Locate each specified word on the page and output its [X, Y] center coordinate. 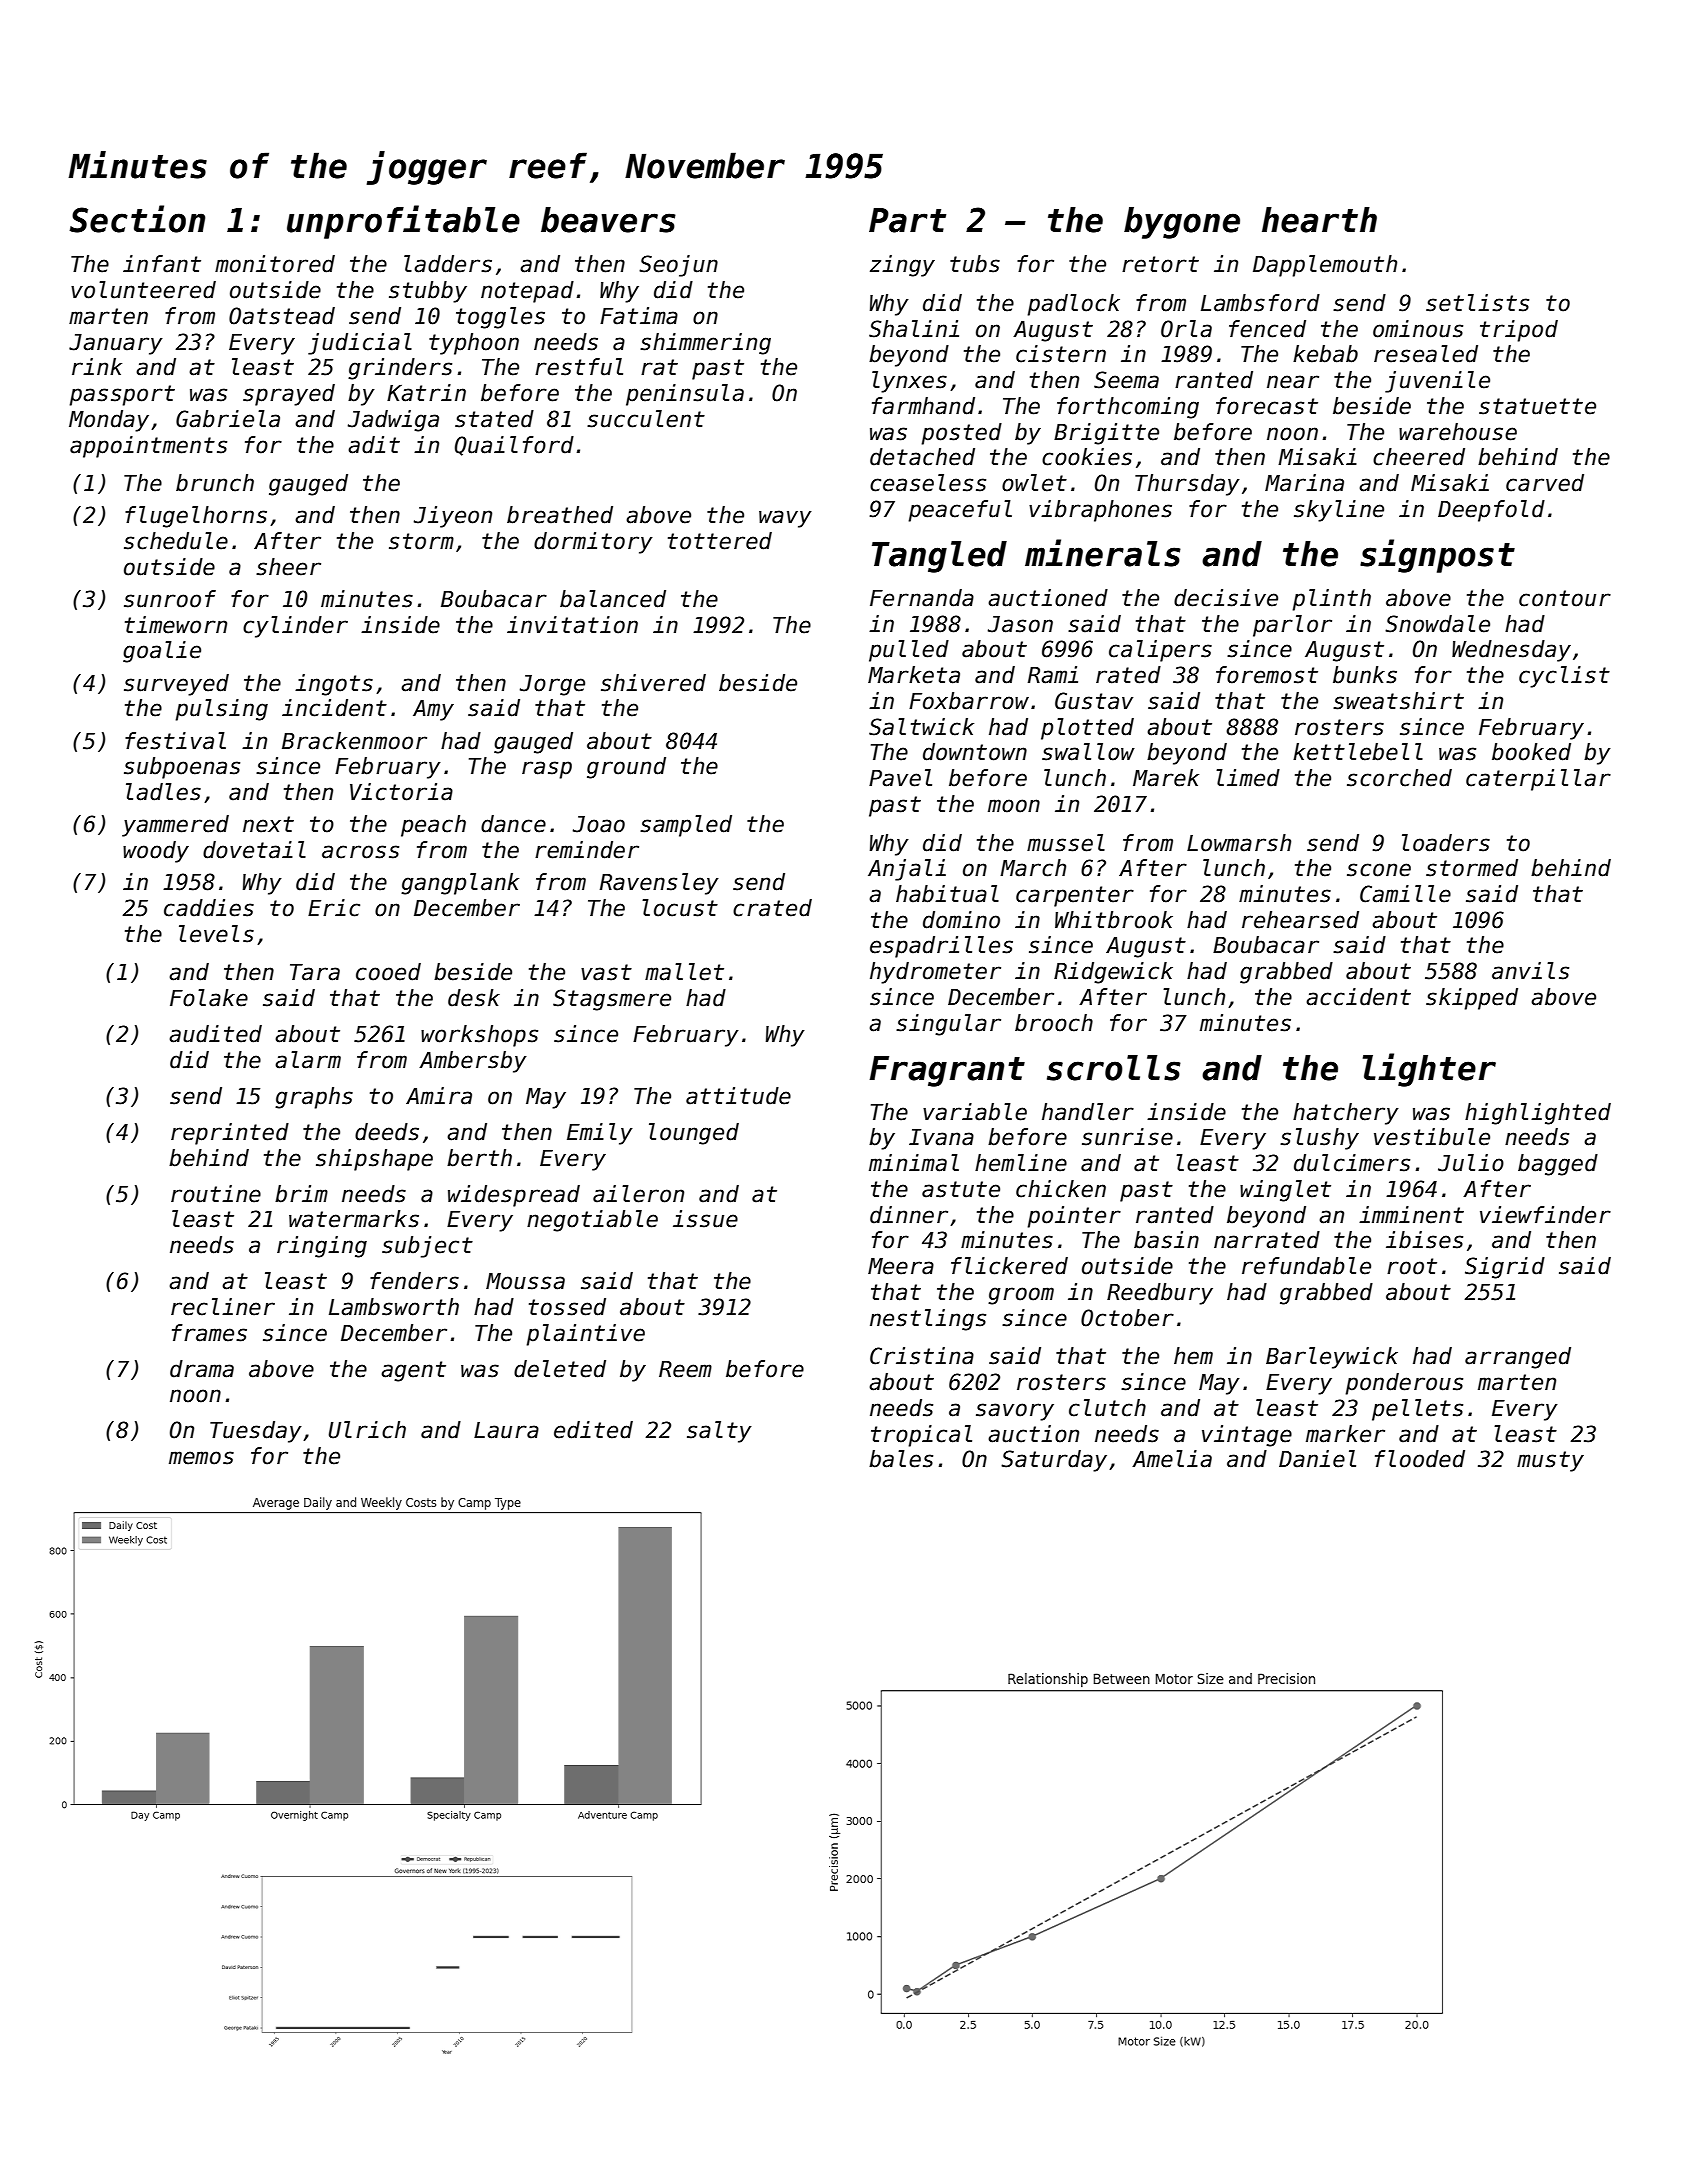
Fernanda [922, 598]
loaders [1446, 843]
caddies [209, 908]
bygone [1182, 223]
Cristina [922, 1356]
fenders [414, 1281]
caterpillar [1538, 780]
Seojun [678, 266]
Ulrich [367, 1430]
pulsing [222, 710]
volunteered [143, 290]
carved [1545, 483]
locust [680, 908]
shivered [653, 683]
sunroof [170, 599]
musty [1550, 1461]
